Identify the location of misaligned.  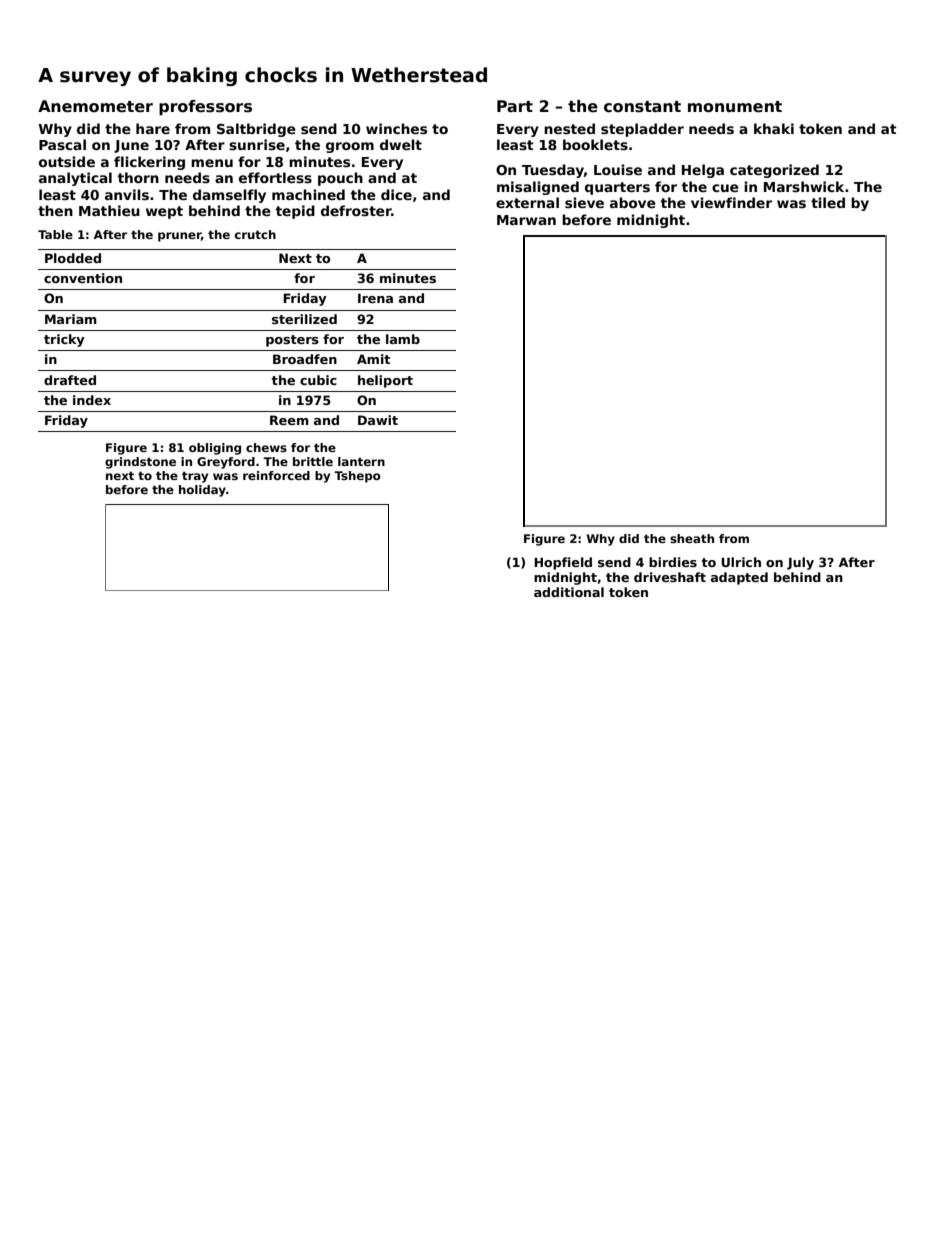
(538, 188).
